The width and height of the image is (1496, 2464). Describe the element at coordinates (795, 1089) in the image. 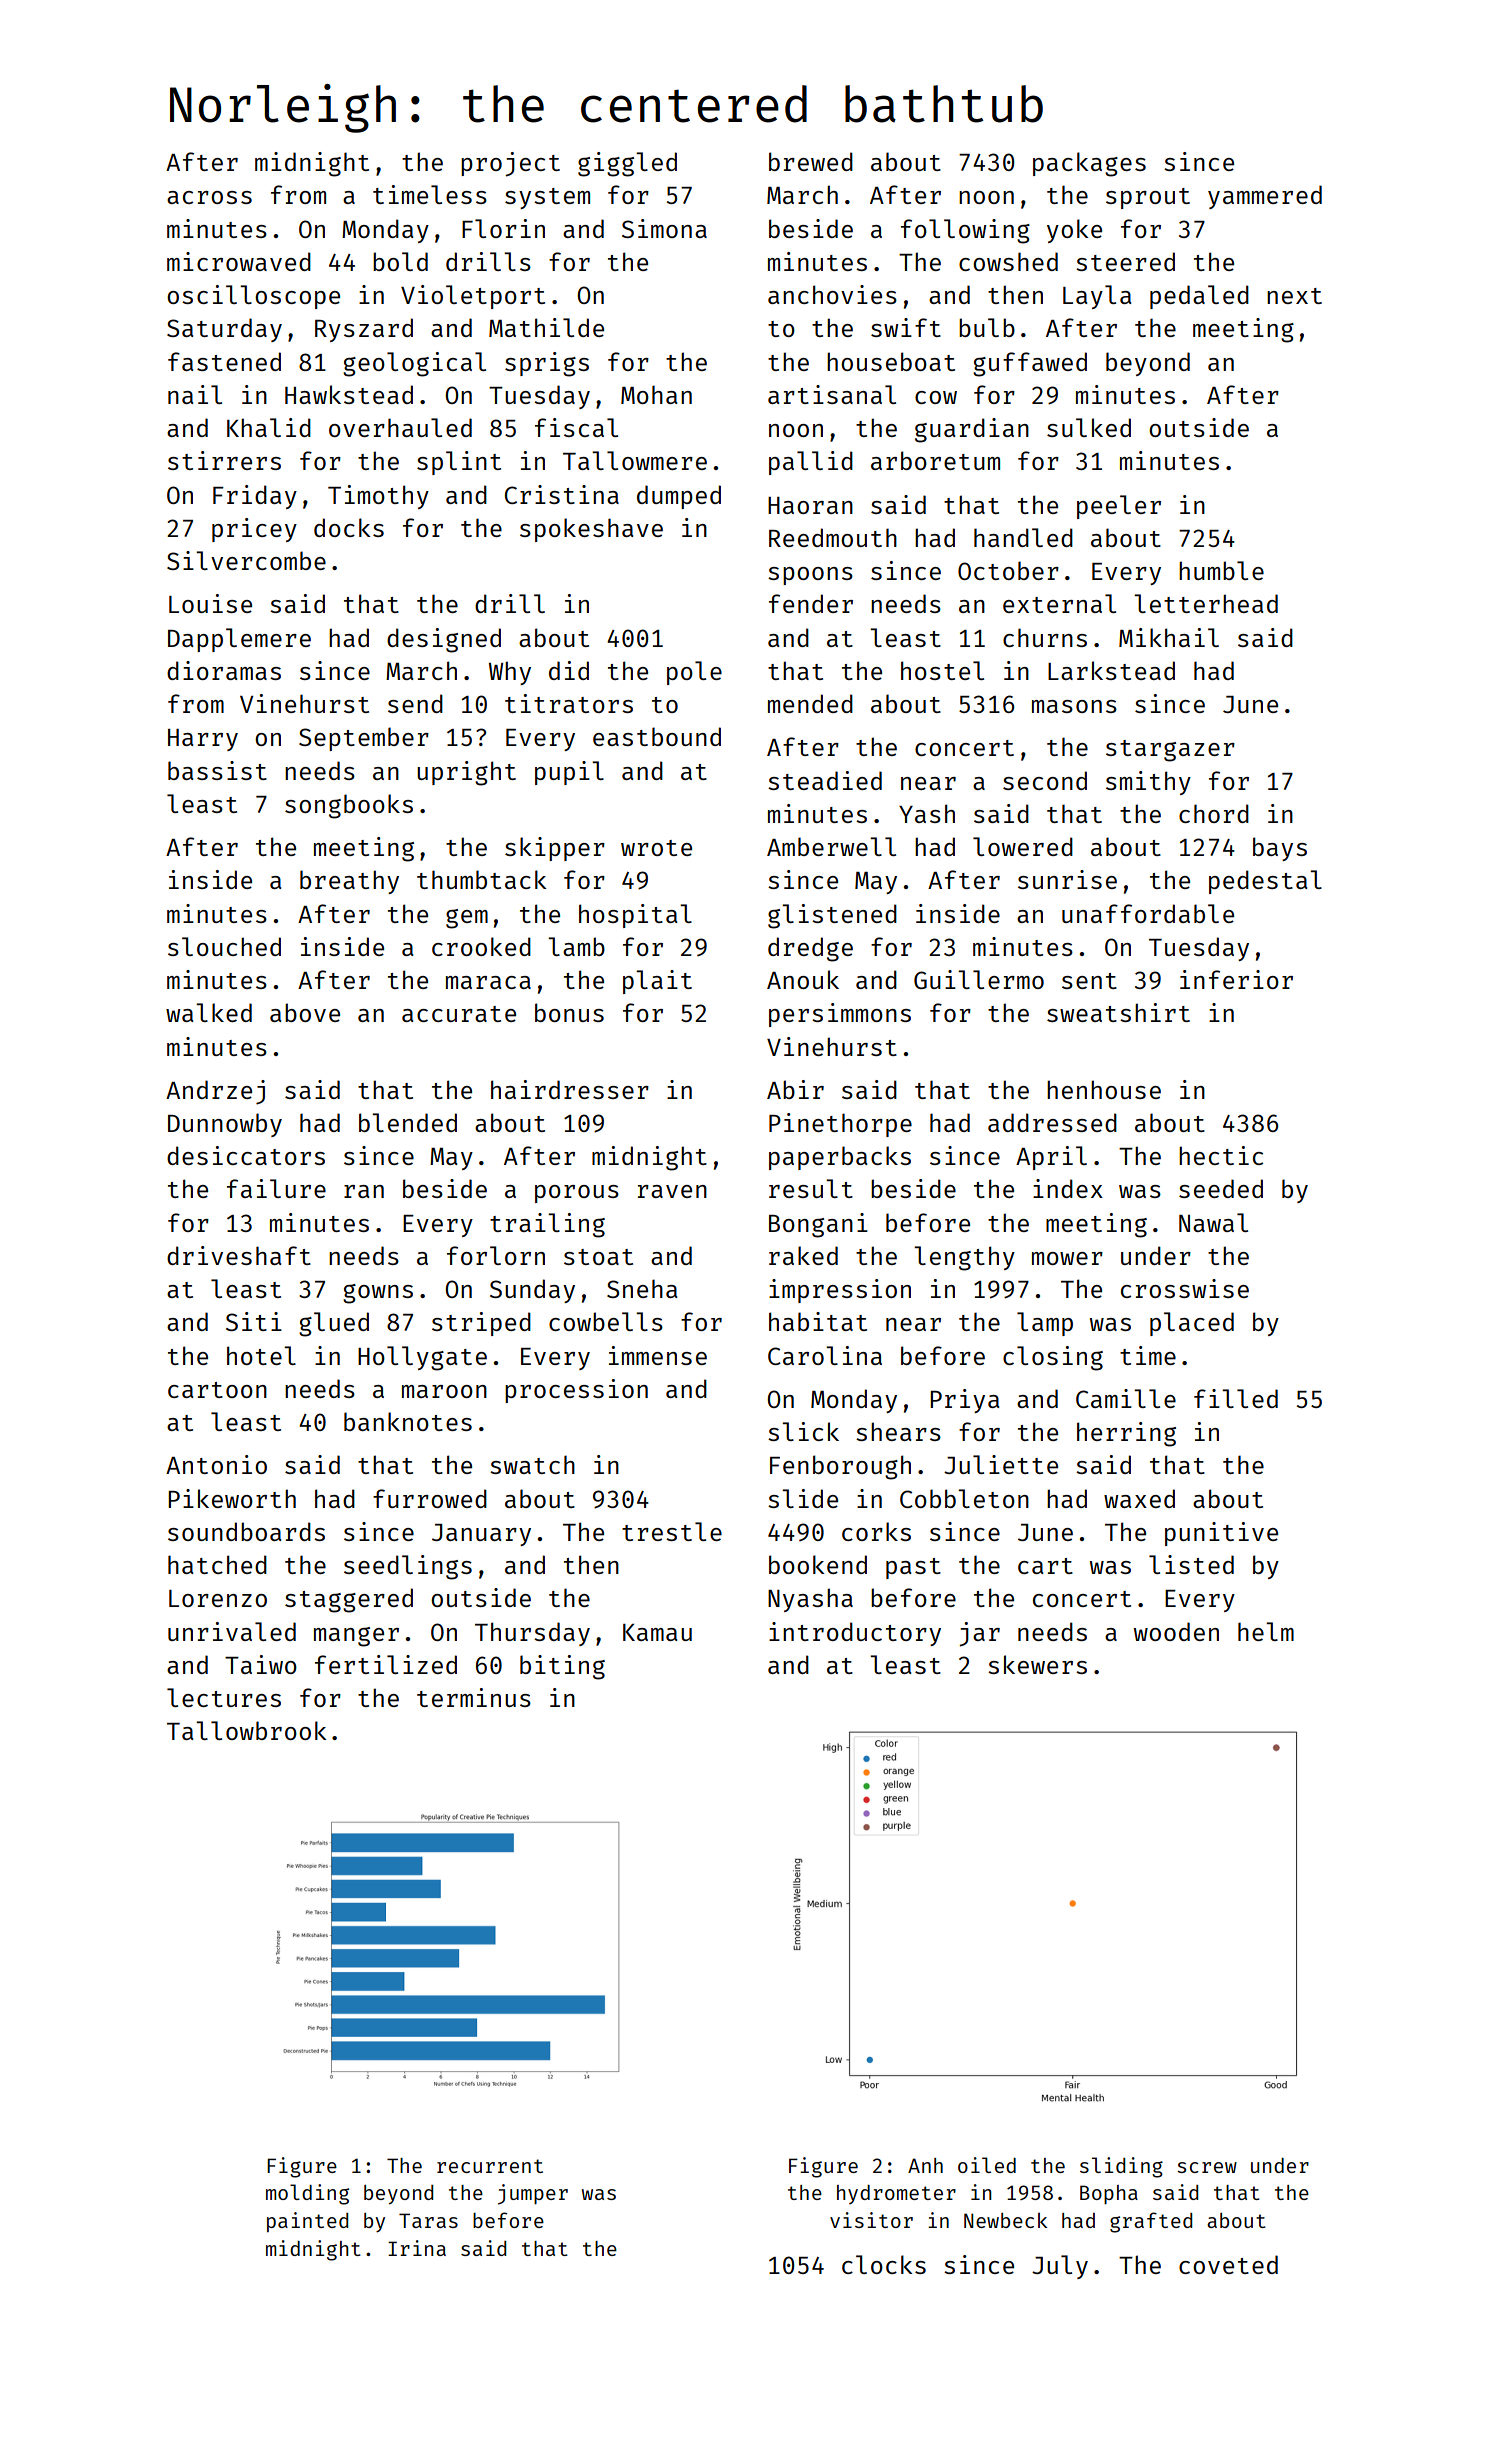

I see `Abir` at that location.
